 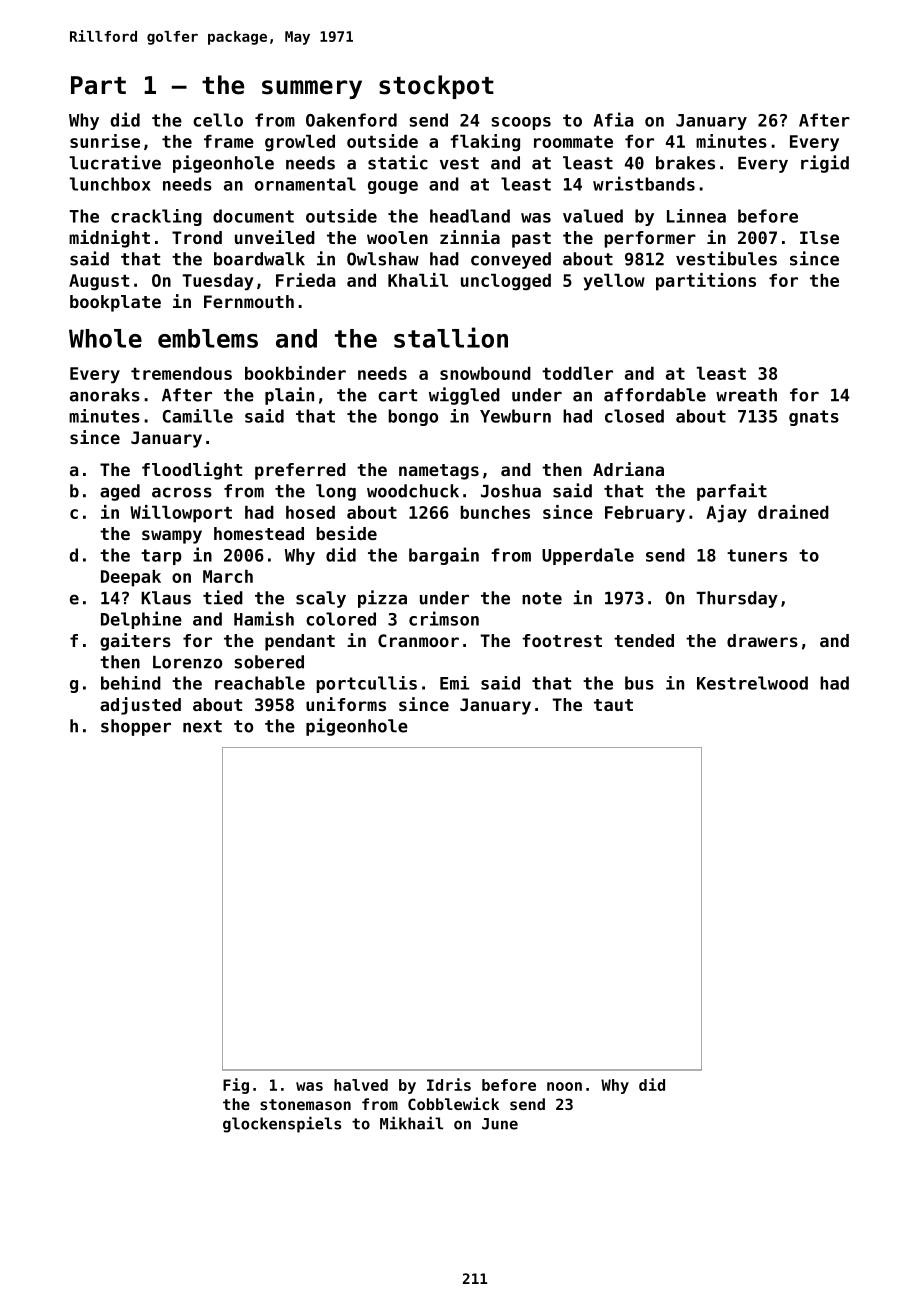 What do you see at coordinates (289, 396) in the screenshot?
I see `plain` at bounding box center [289, 396].
